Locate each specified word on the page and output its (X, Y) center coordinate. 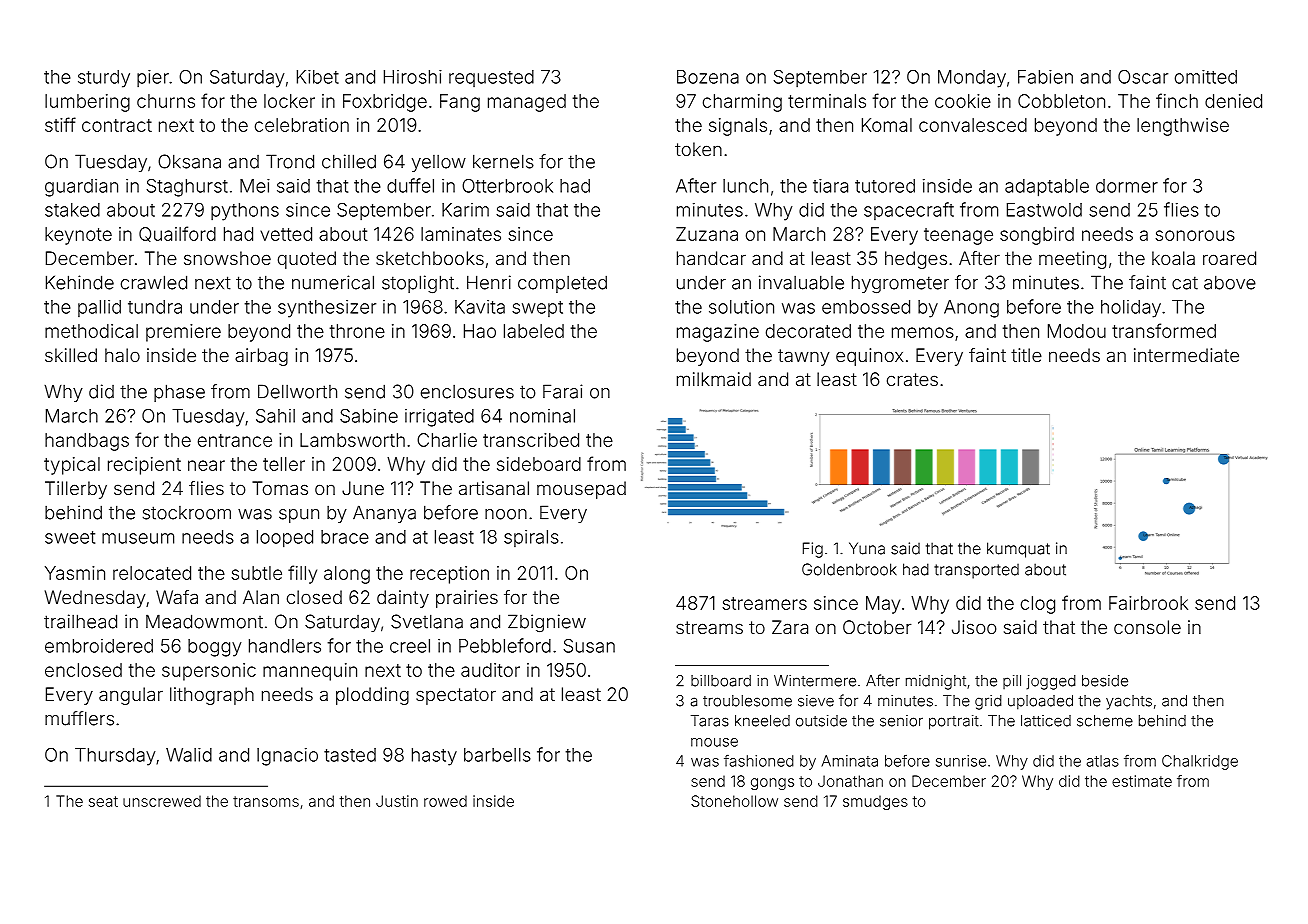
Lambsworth (352, 440)
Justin (397, 801)
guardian (81, 188)
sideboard (539, 464)
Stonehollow (734, 801)
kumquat (1018, 550)
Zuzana (707, 234)
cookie (963, 101)
